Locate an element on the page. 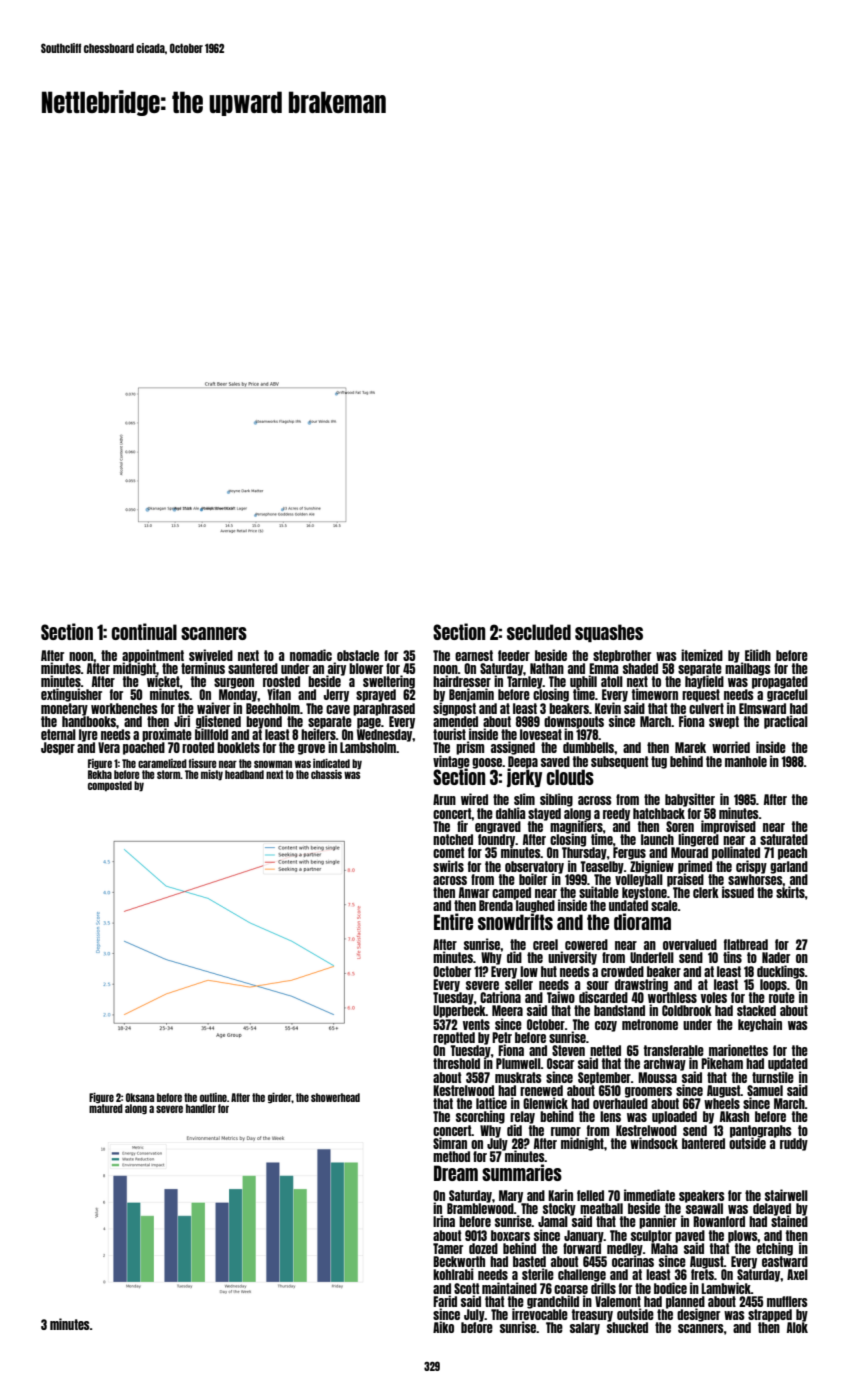 The image size is (849, 1400). notched is located at coordinates (453, 839).
